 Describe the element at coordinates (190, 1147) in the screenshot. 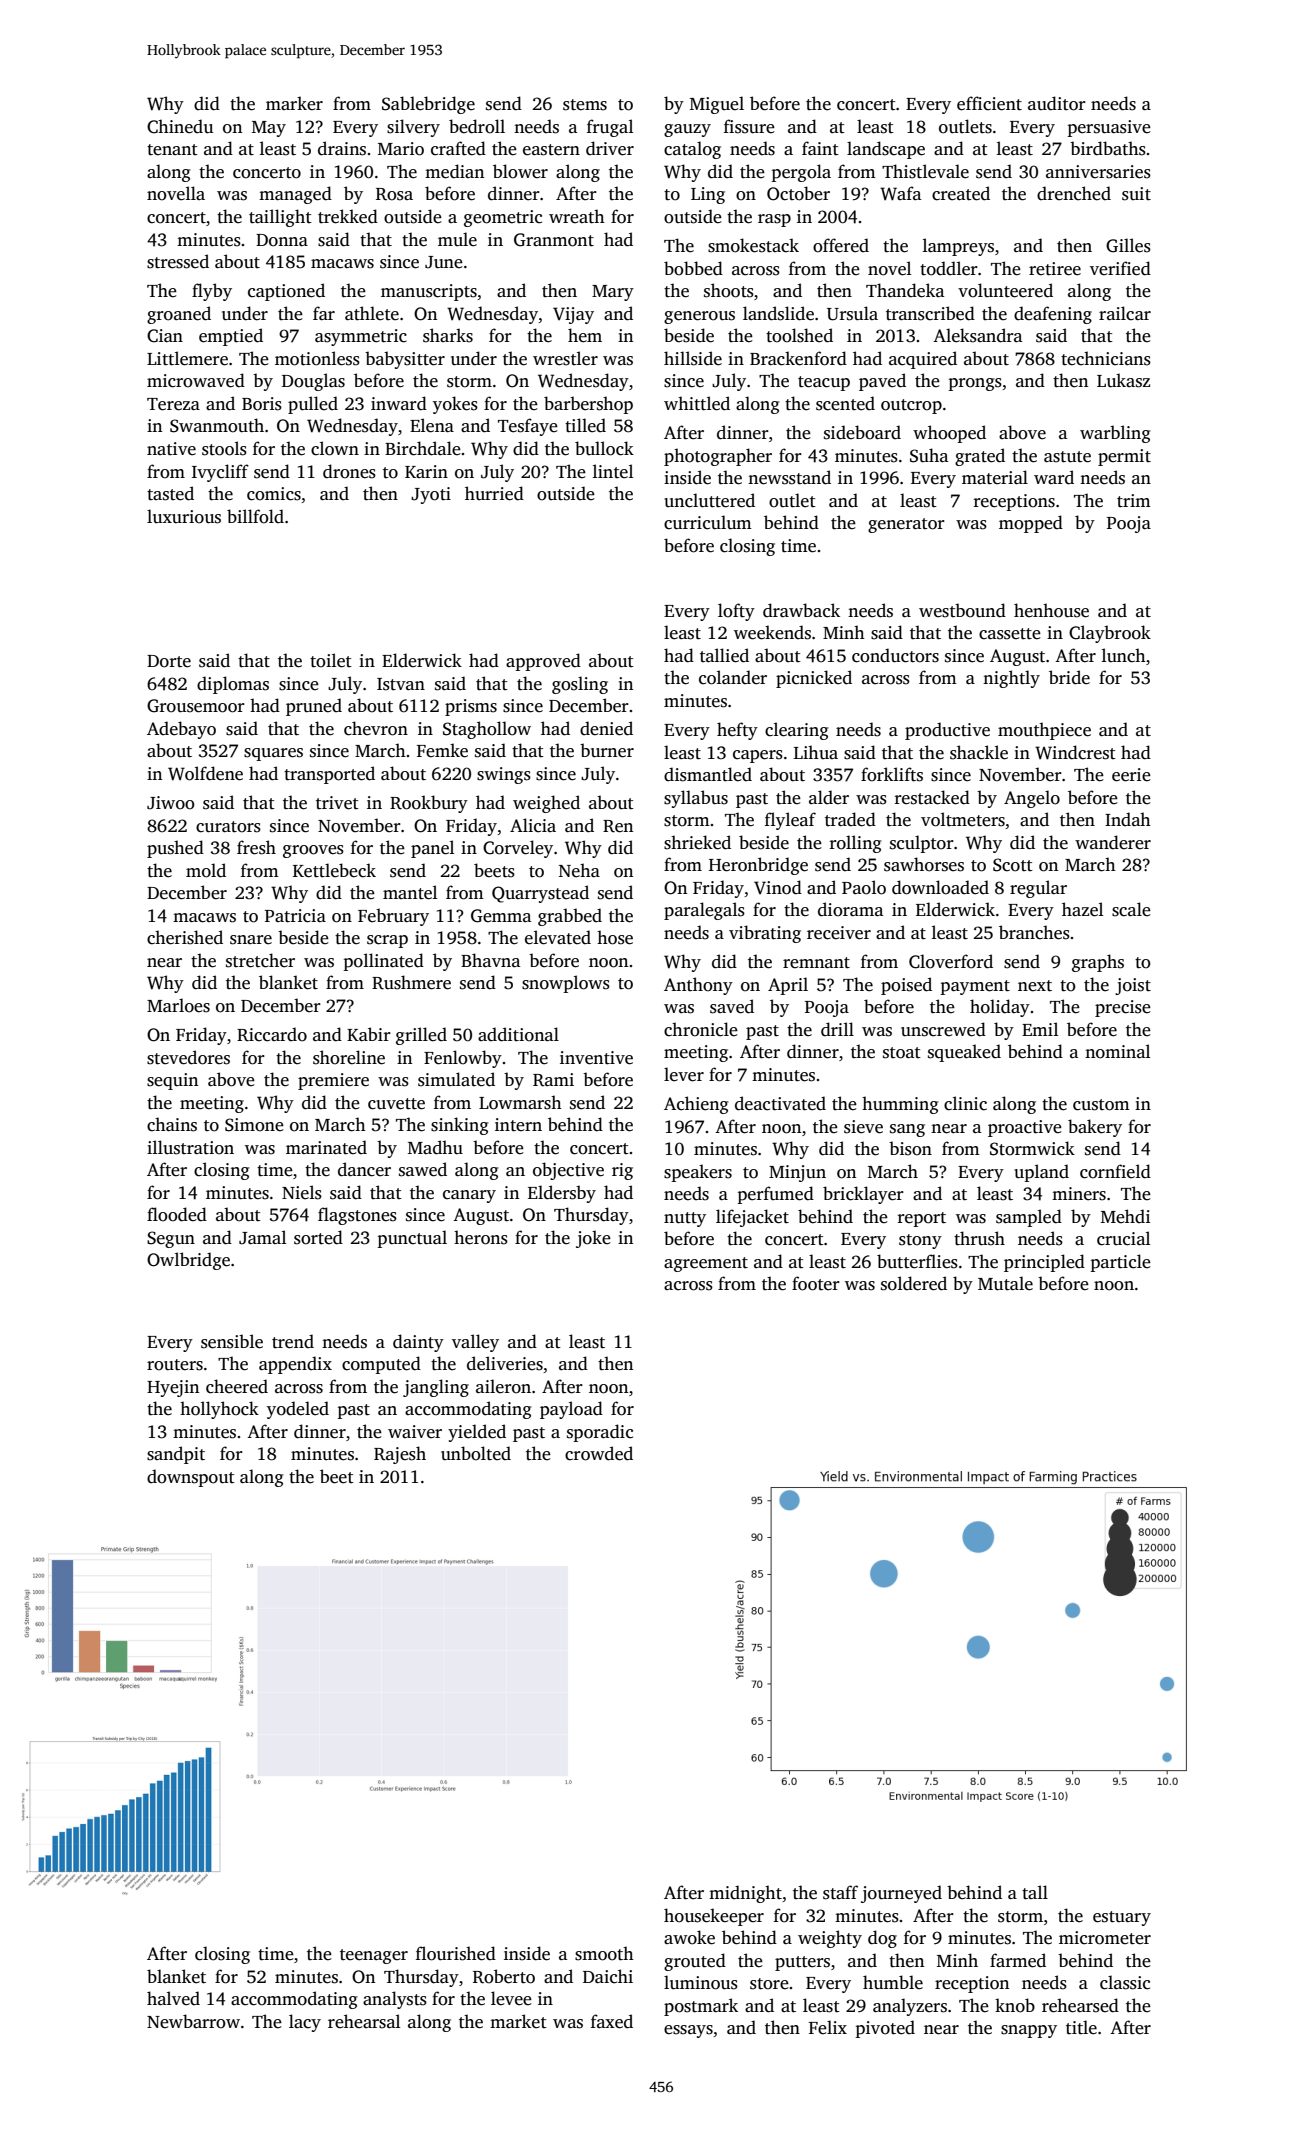

I see `illustration` at that location.
